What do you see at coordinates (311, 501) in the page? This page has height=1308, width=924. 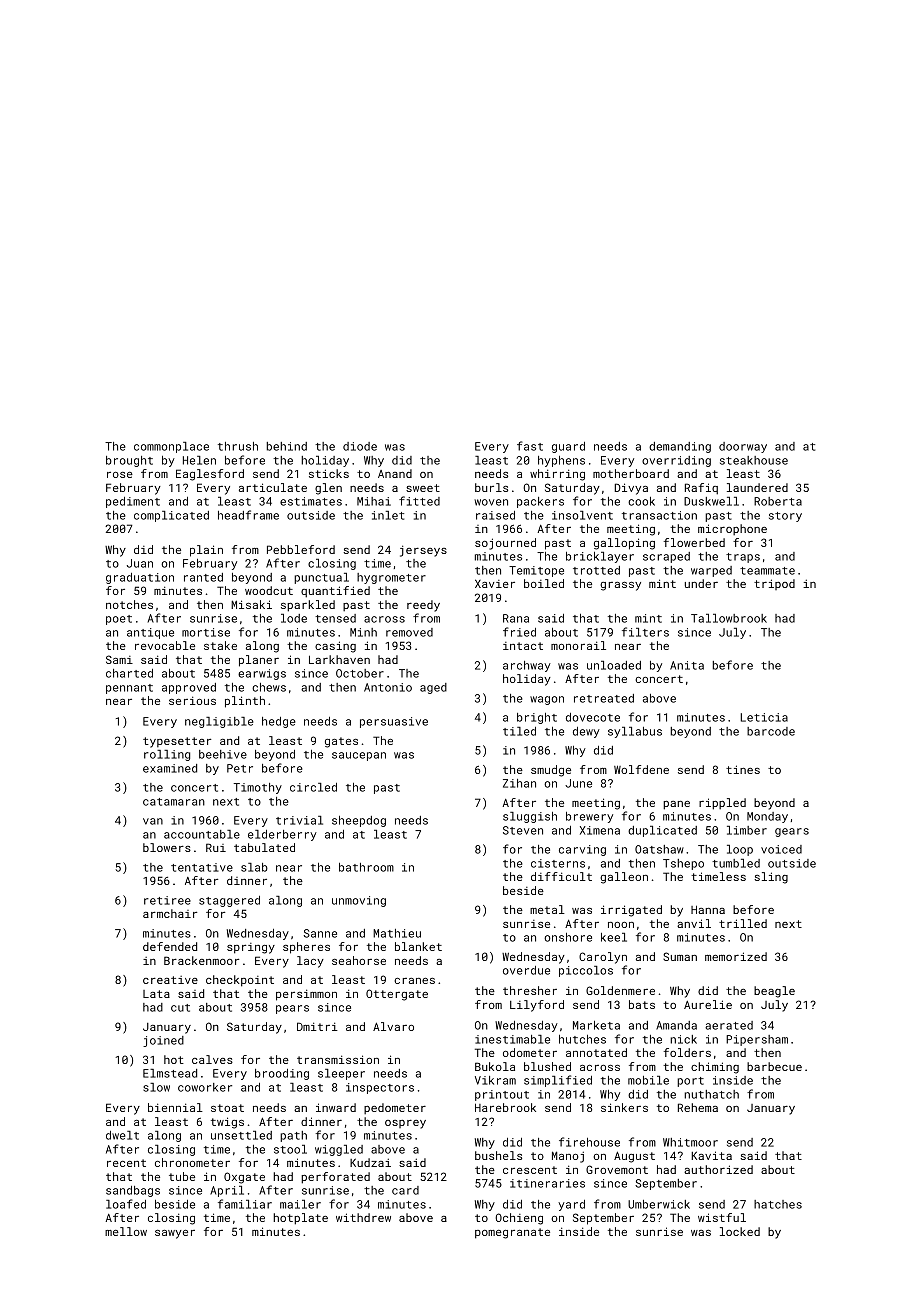 I see `estimates` at bounding box center [311, 501].
